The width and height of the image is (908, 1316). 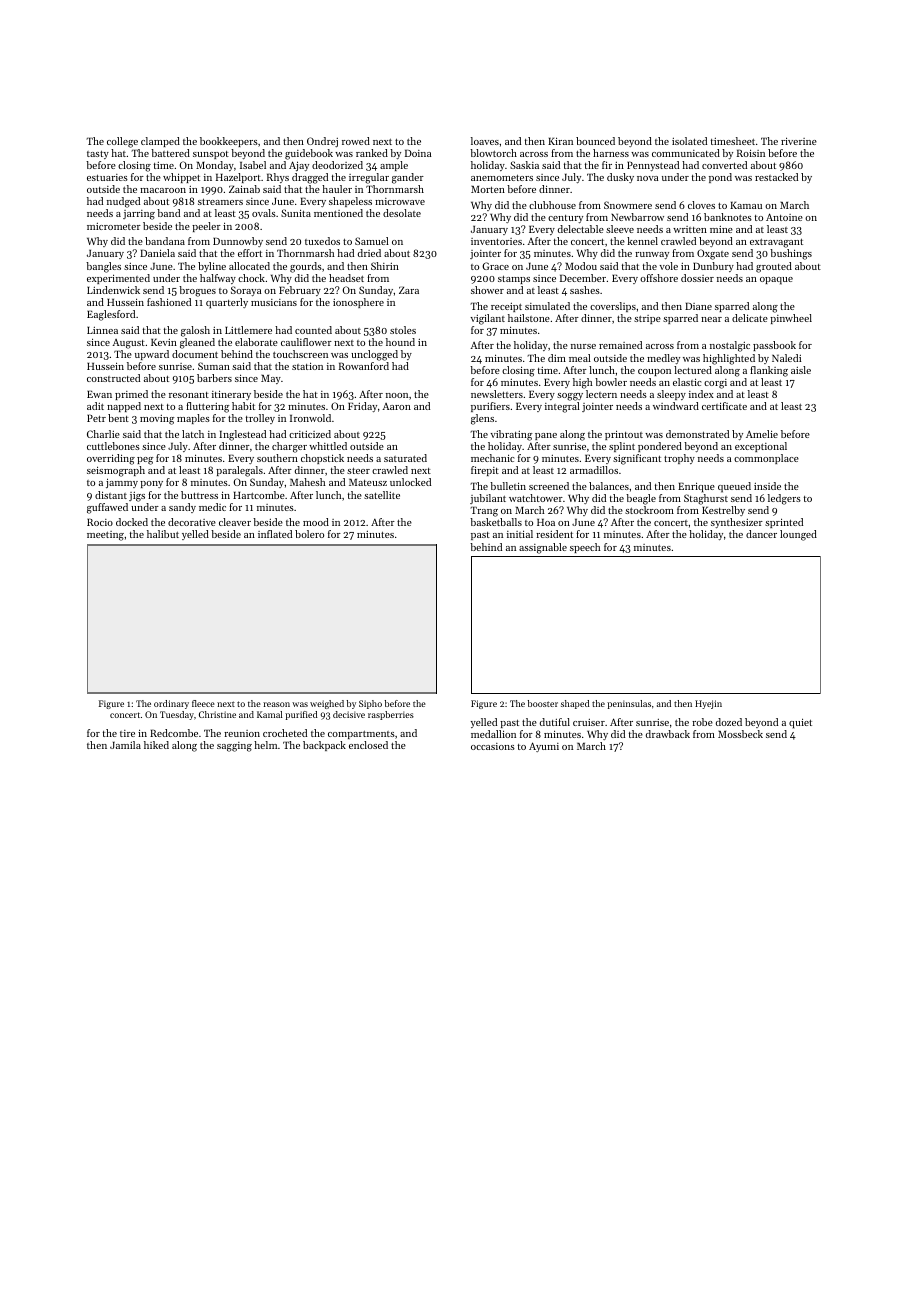 I want to click on Eaglesford, so click(x=111, y=315).
